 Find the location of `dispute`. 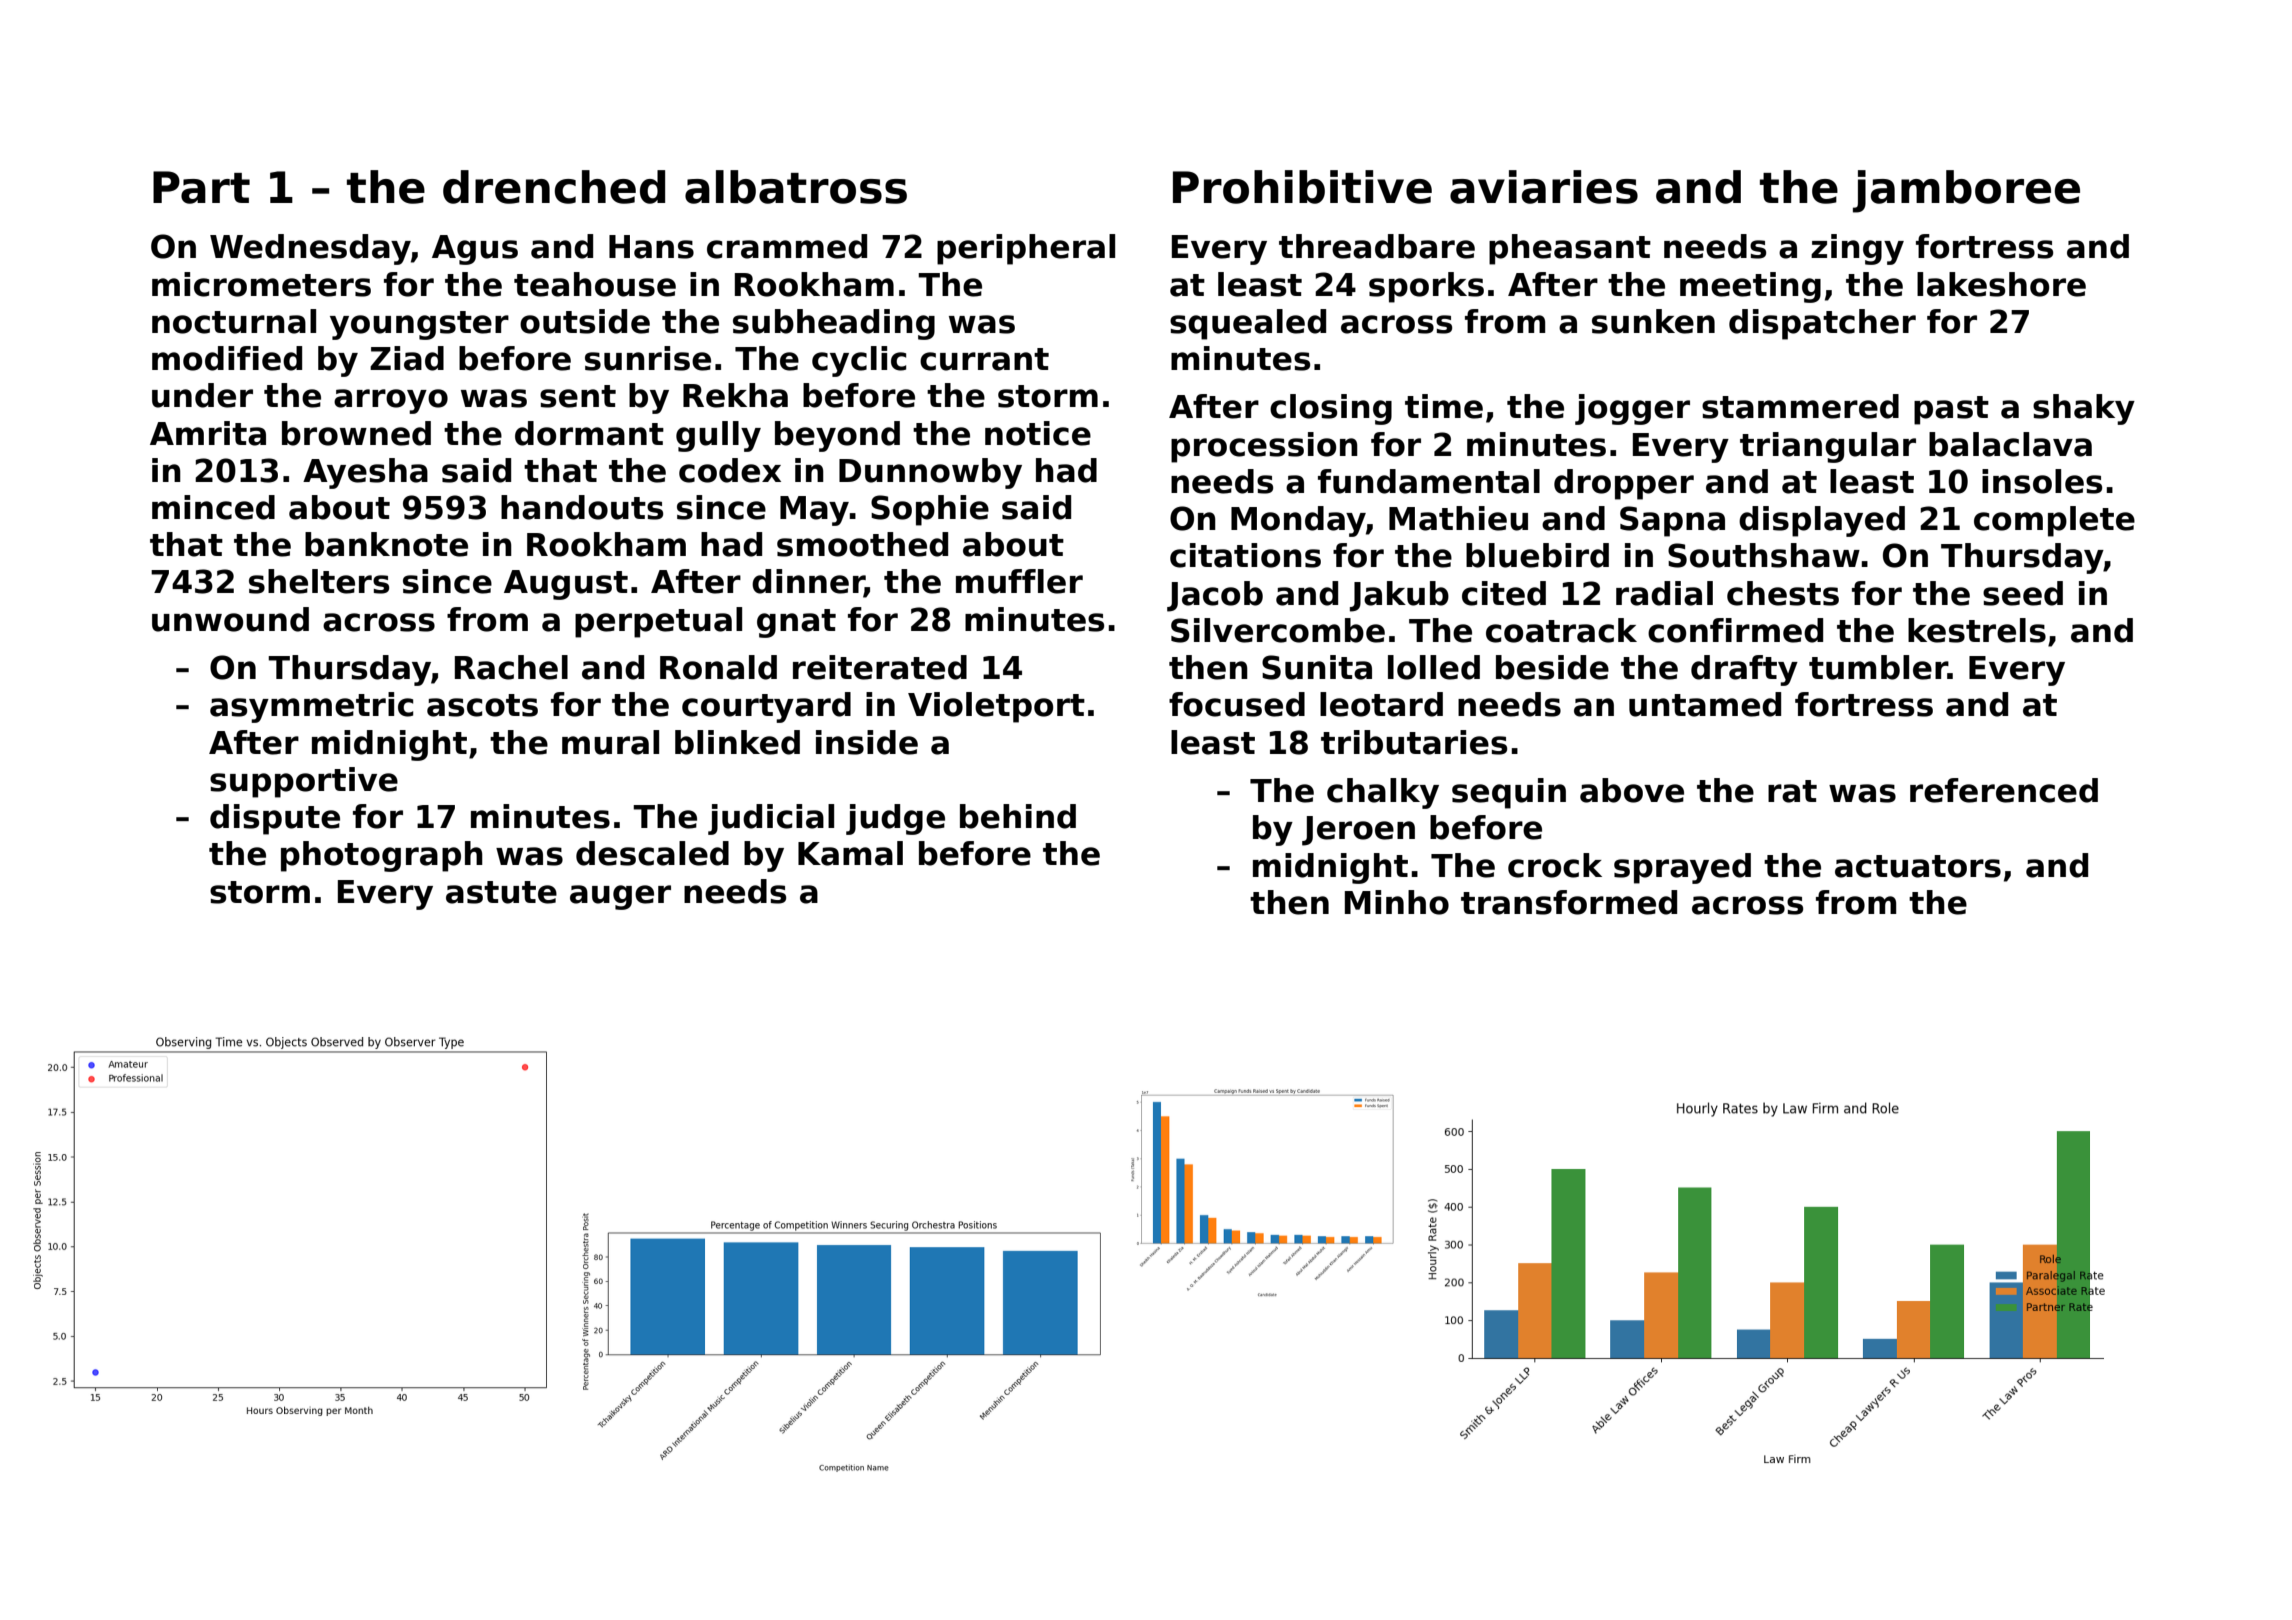

dispute is located at coordinates (275, 819).
